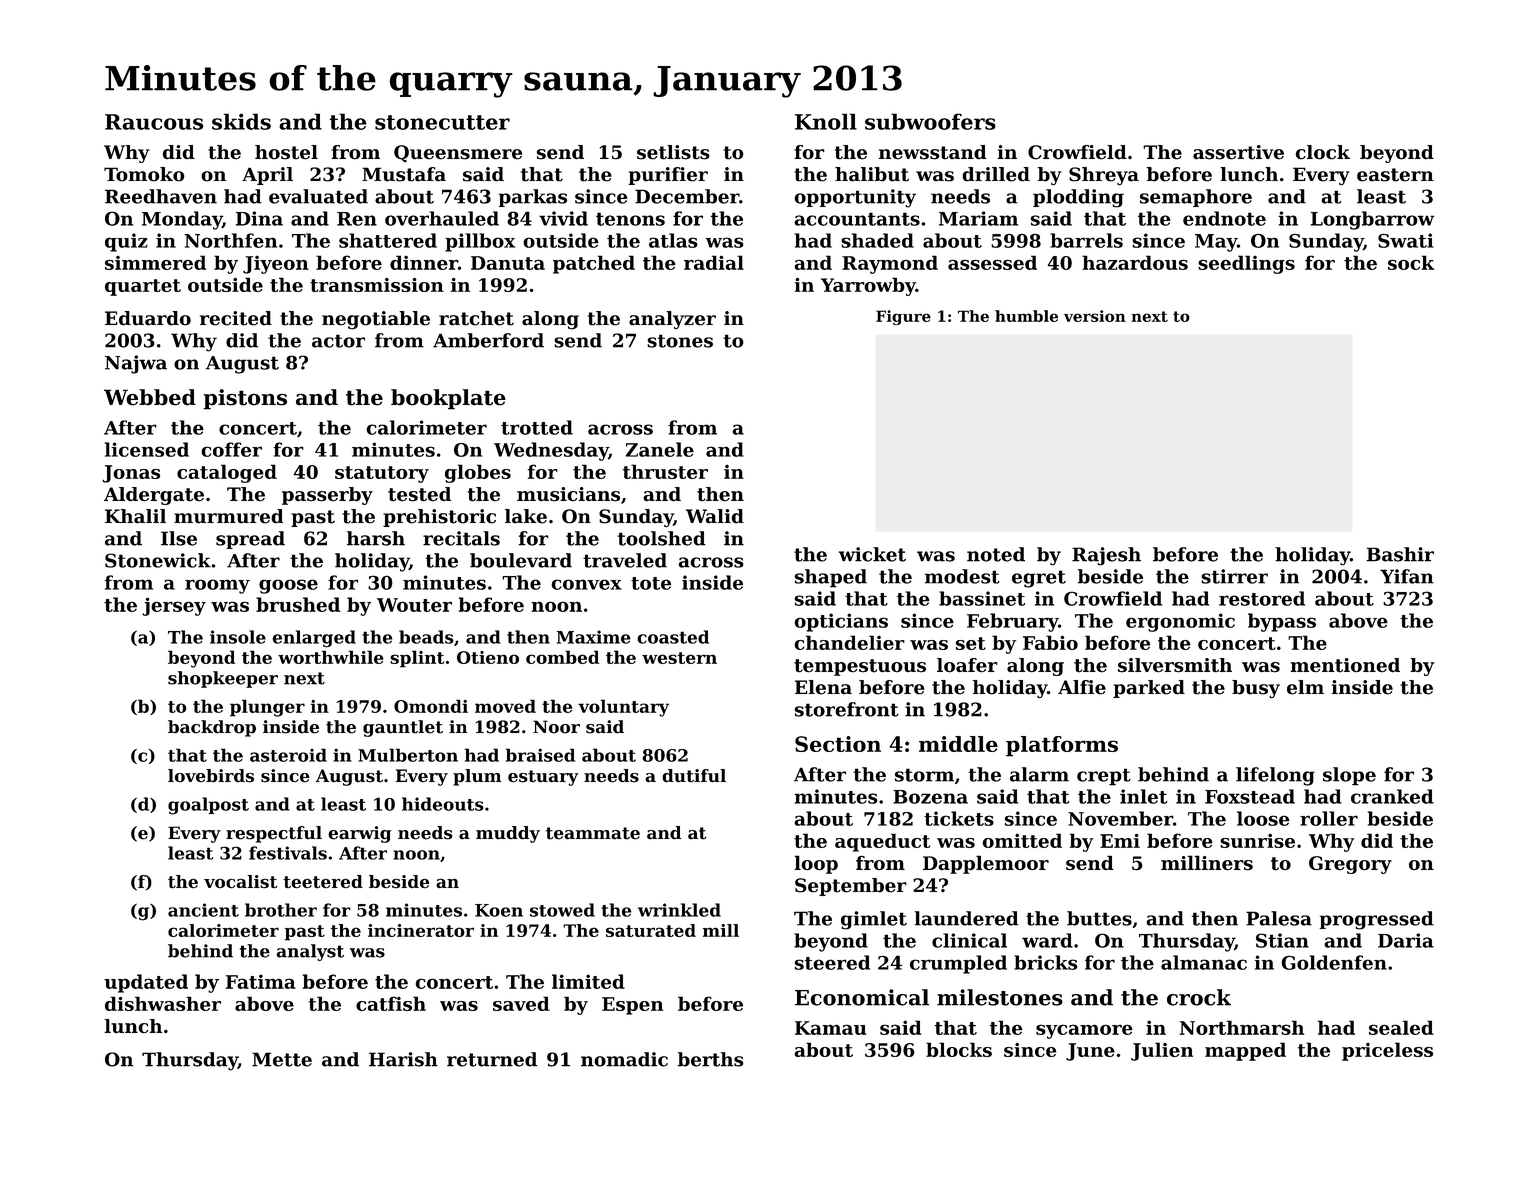 This screenshot has width=1538, height=1189. What do you see at coordinates (314, 639) in the screenshot?
I see `enlarged` at bounding box center [314, 639].
